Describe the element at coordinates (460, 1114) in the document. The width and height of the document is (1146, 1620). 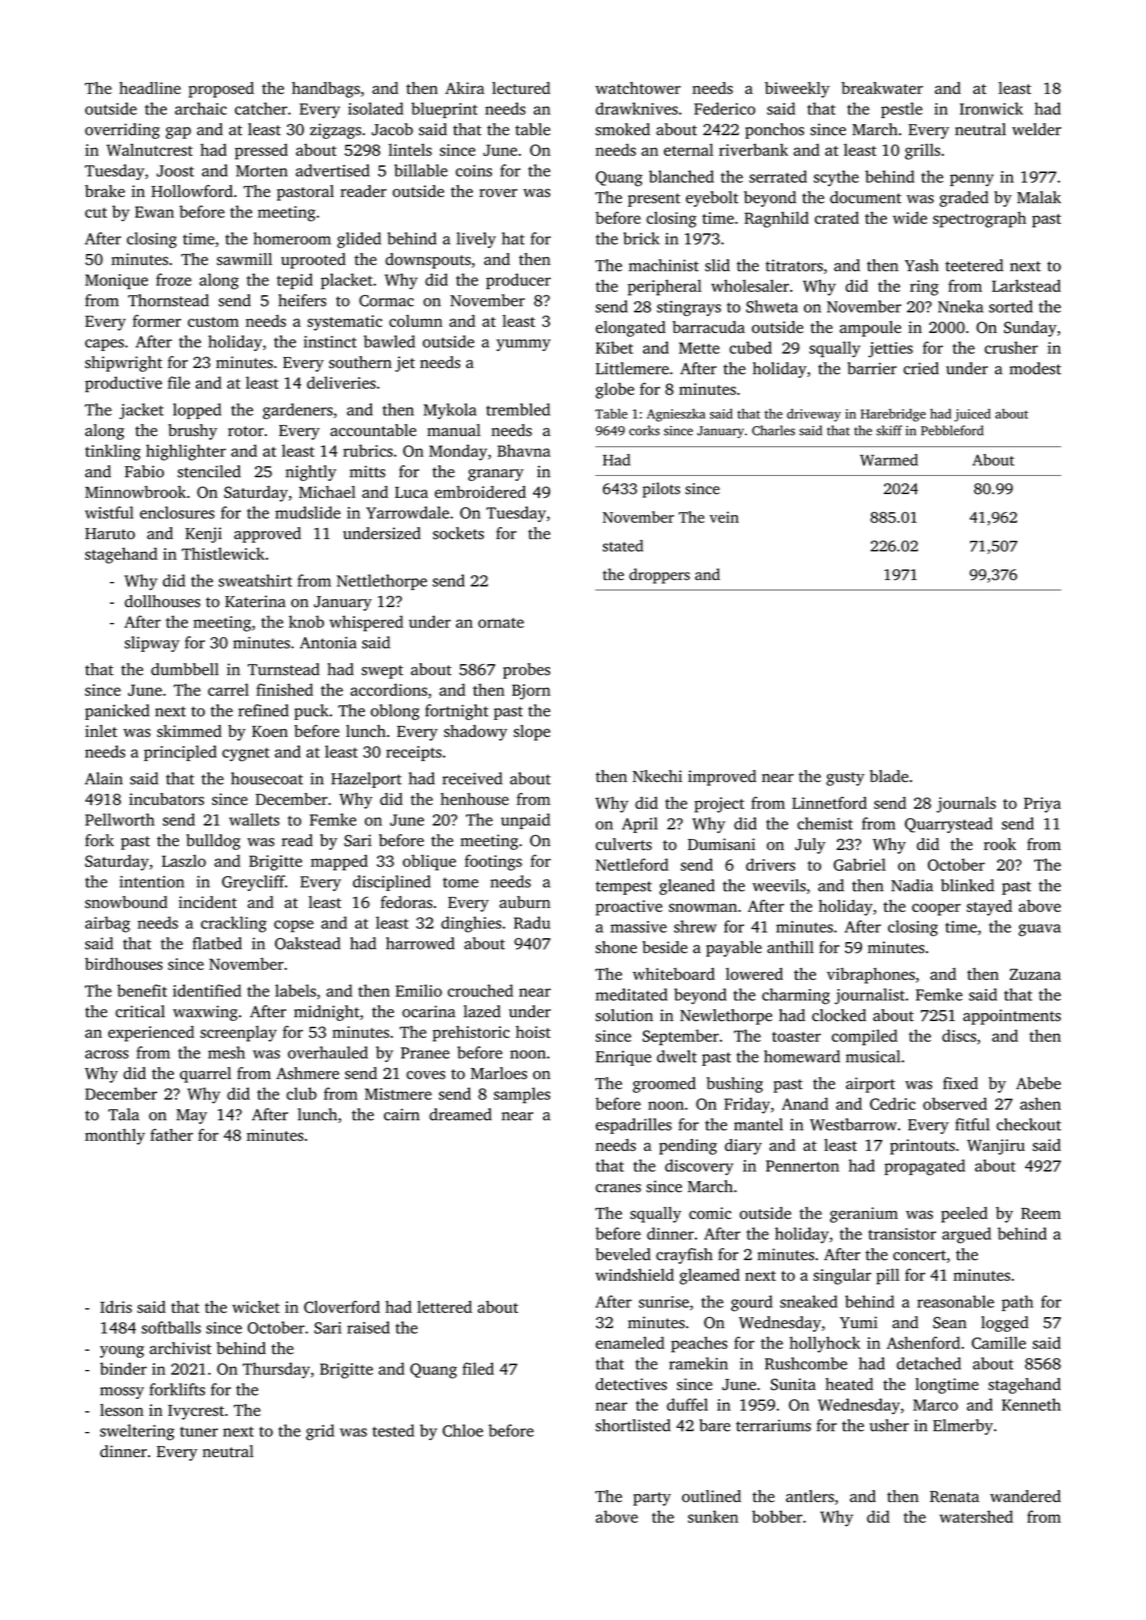
I see `dreamed` at that location.
